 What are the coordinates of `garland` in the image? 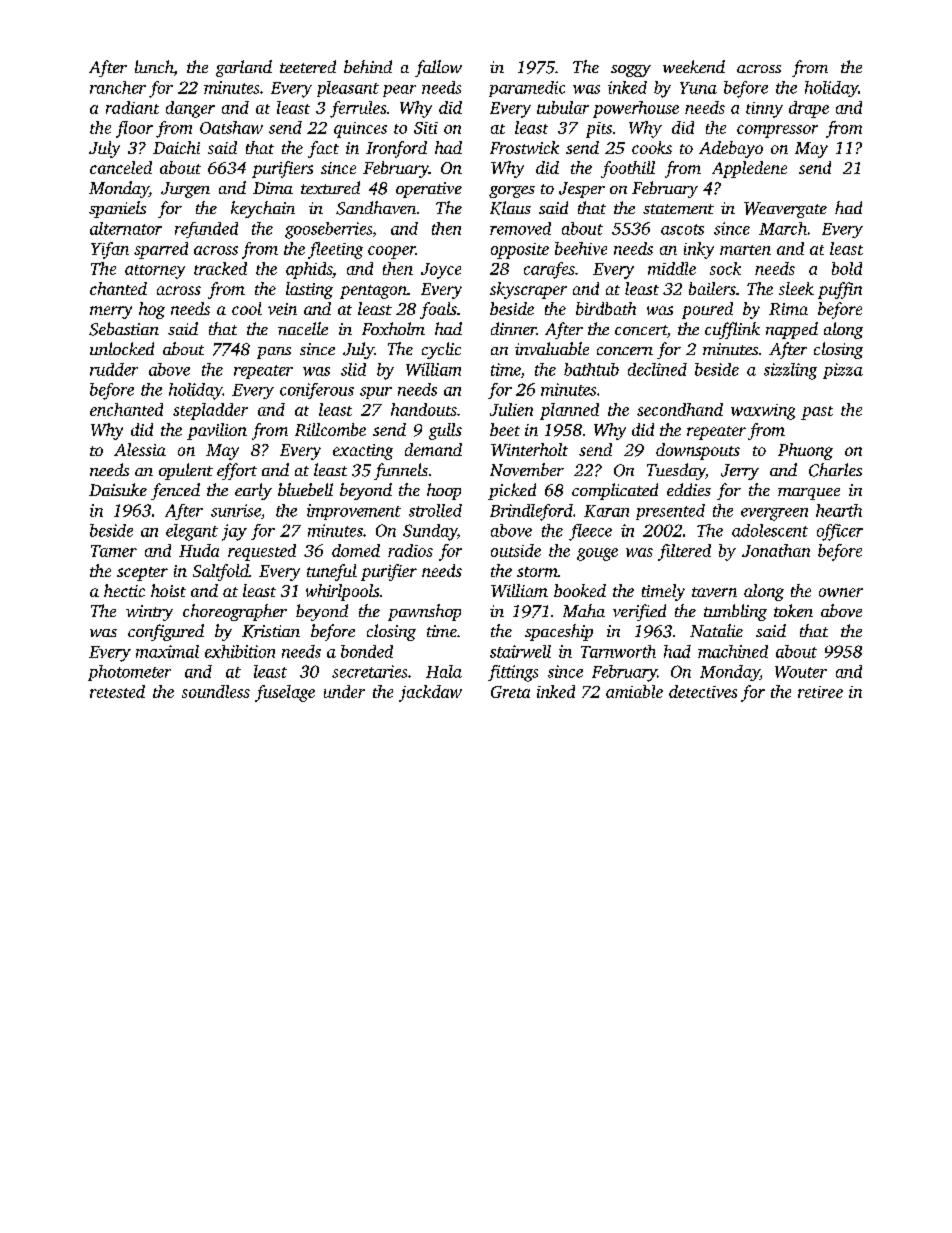 It's located at (244, 68).
